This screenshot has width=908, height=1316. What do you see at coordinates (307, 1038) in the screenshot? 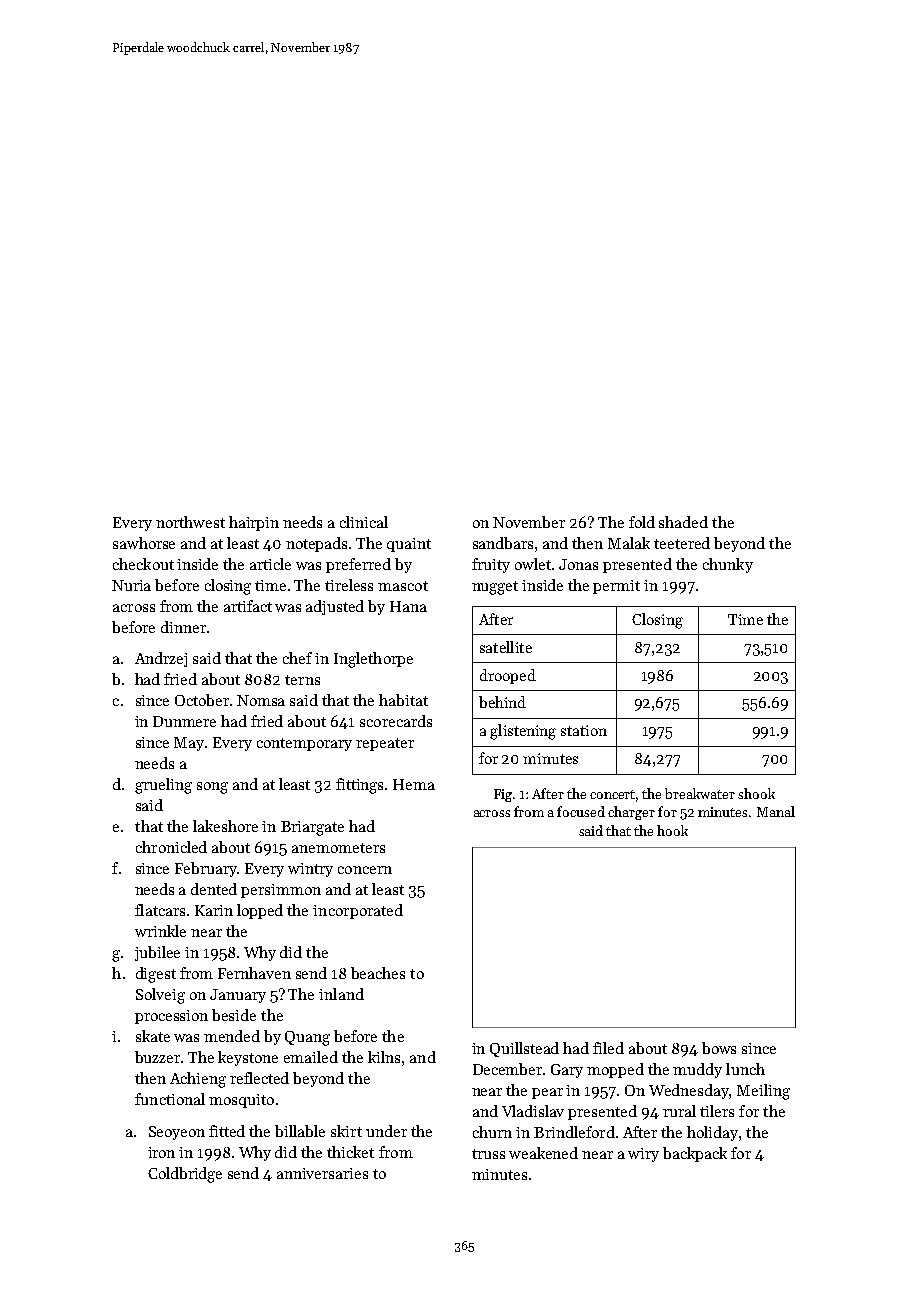
I see `Quang` at bounding box center [307, 1038].
